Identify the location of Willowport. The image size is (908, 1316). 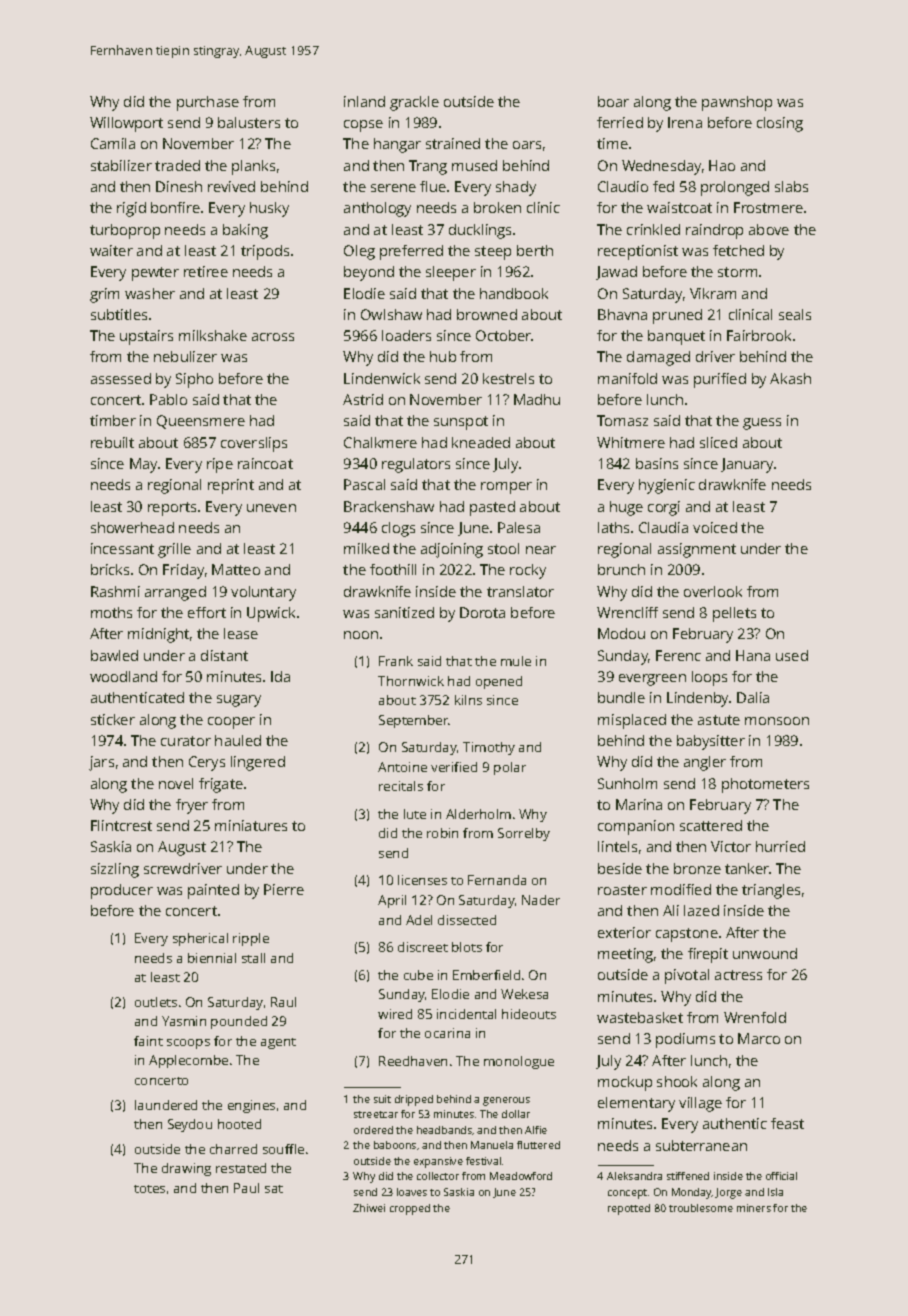
(126, 124).
